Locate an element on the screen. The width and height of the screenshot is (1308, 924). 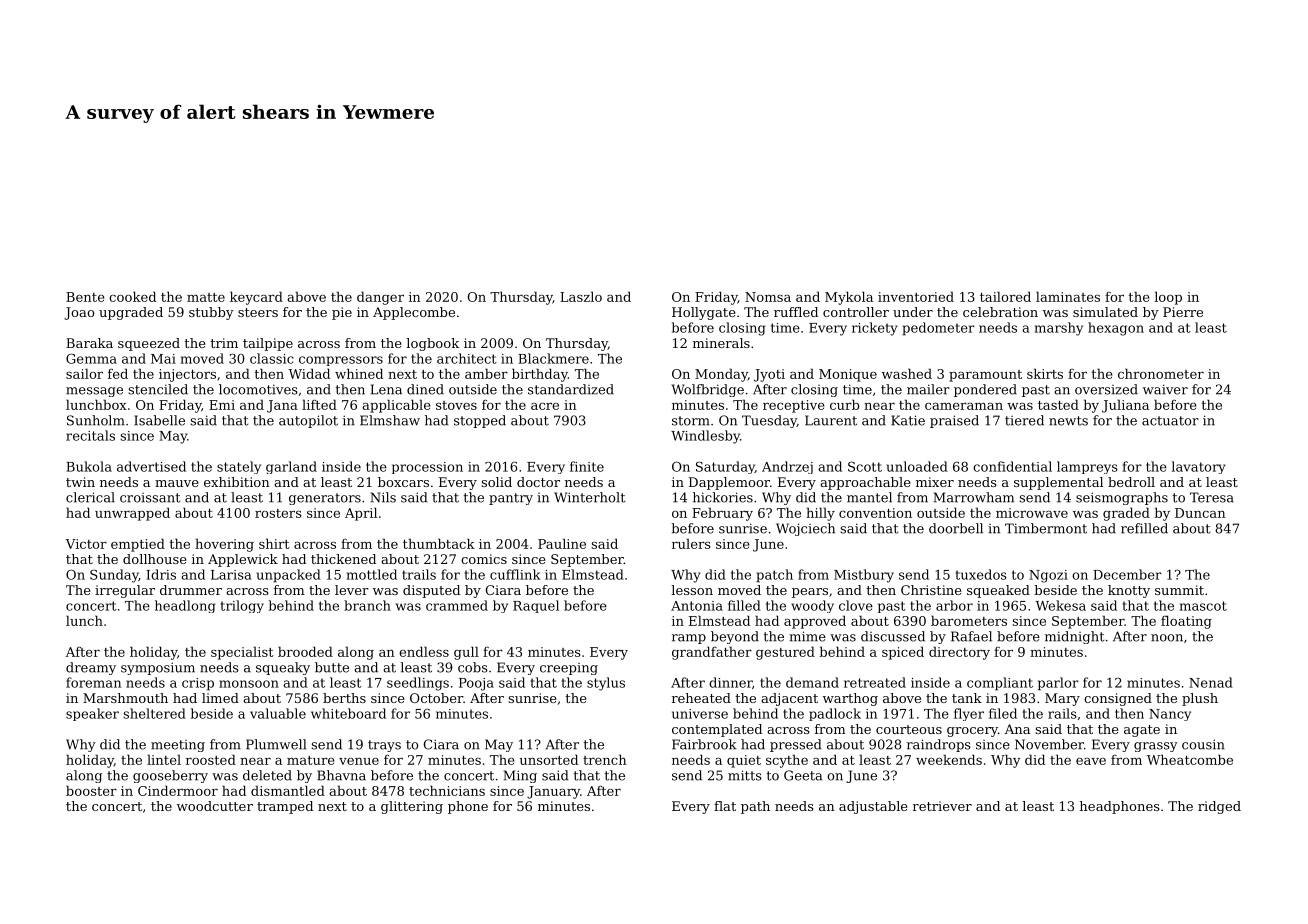
washed is located at coordinates (907, 373).
